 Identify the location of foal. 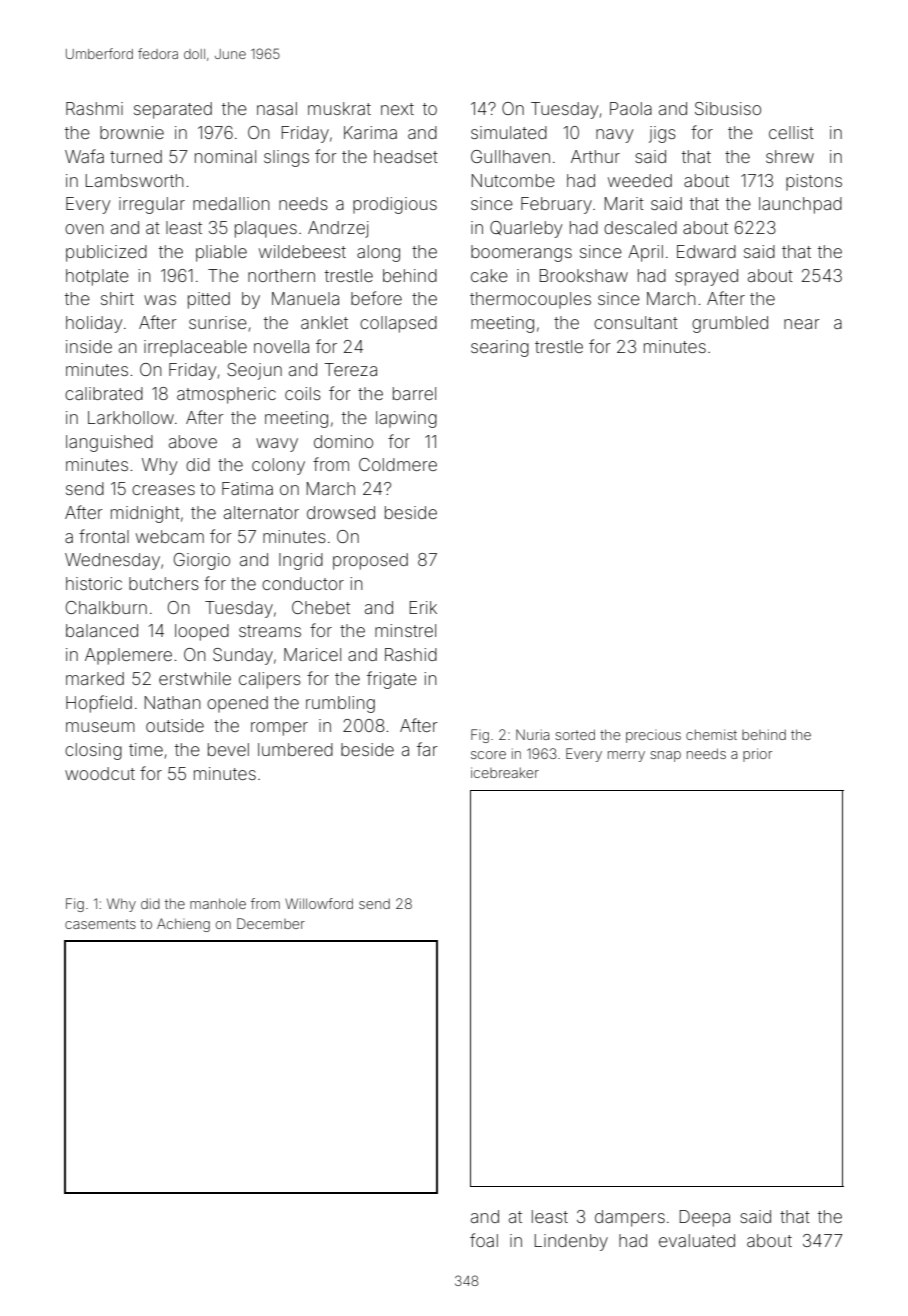
(484, 1240).
